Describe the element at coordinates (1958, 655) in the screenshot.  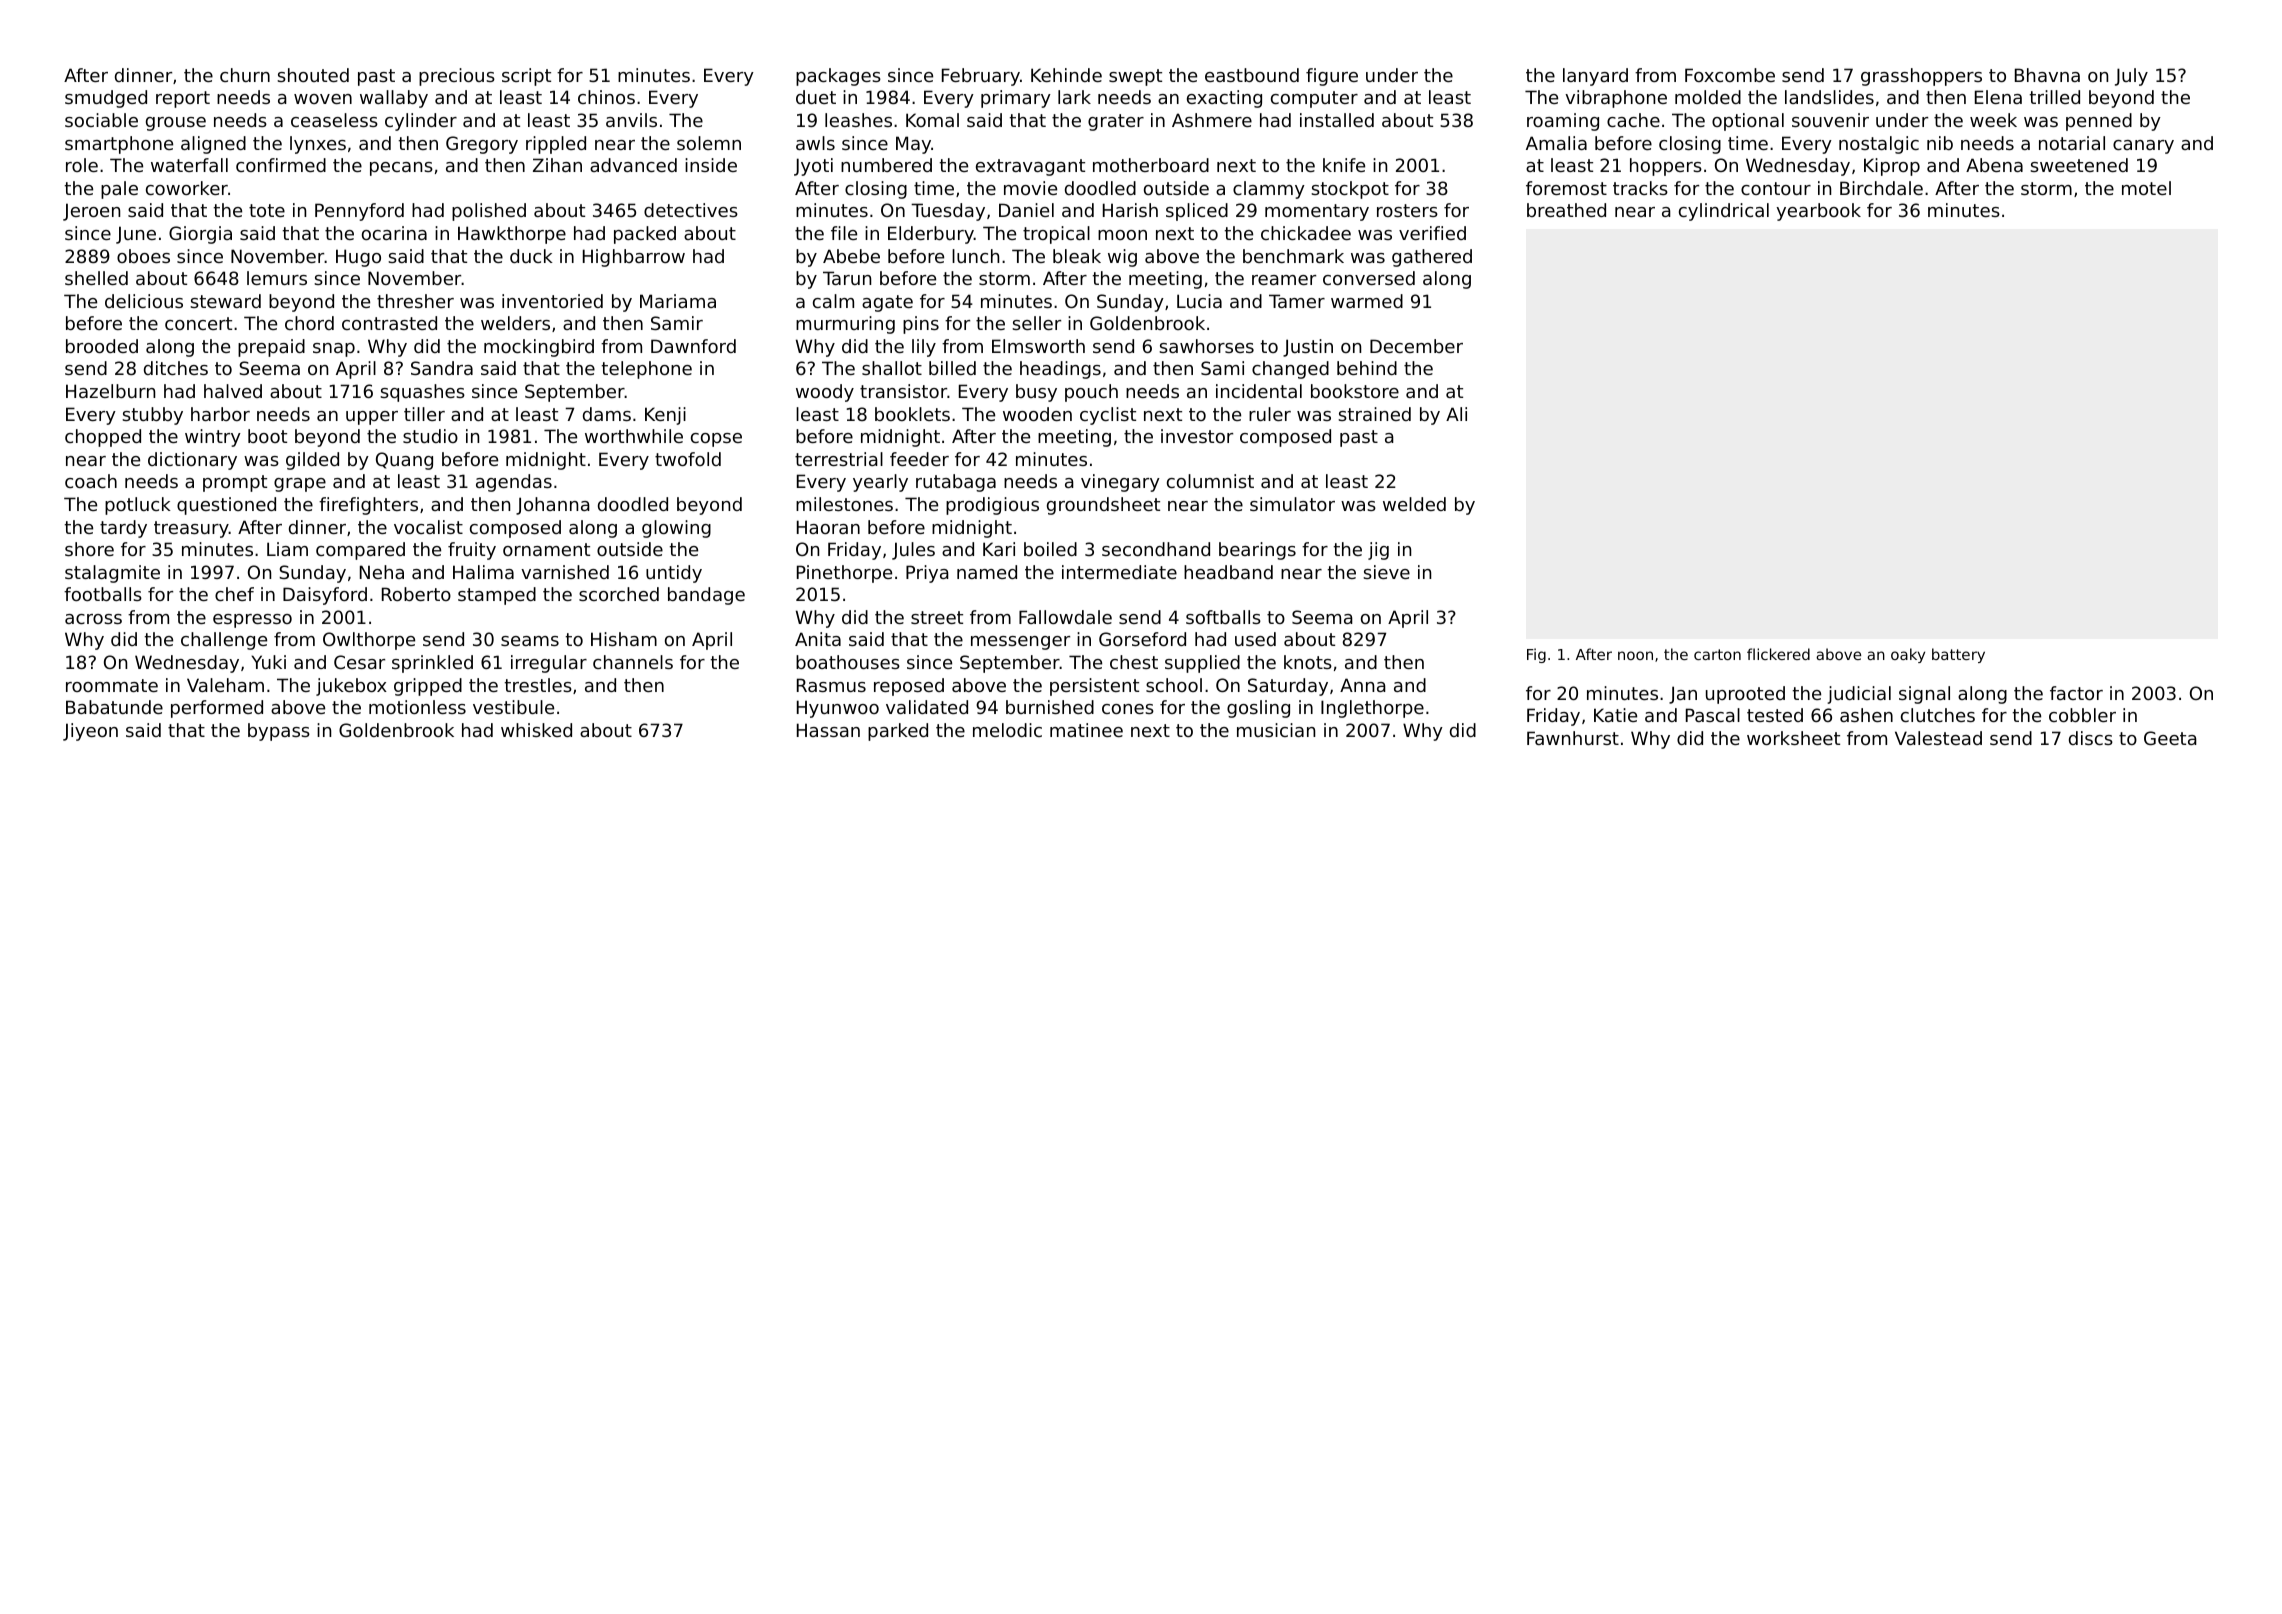
I see `battery` at that location.
